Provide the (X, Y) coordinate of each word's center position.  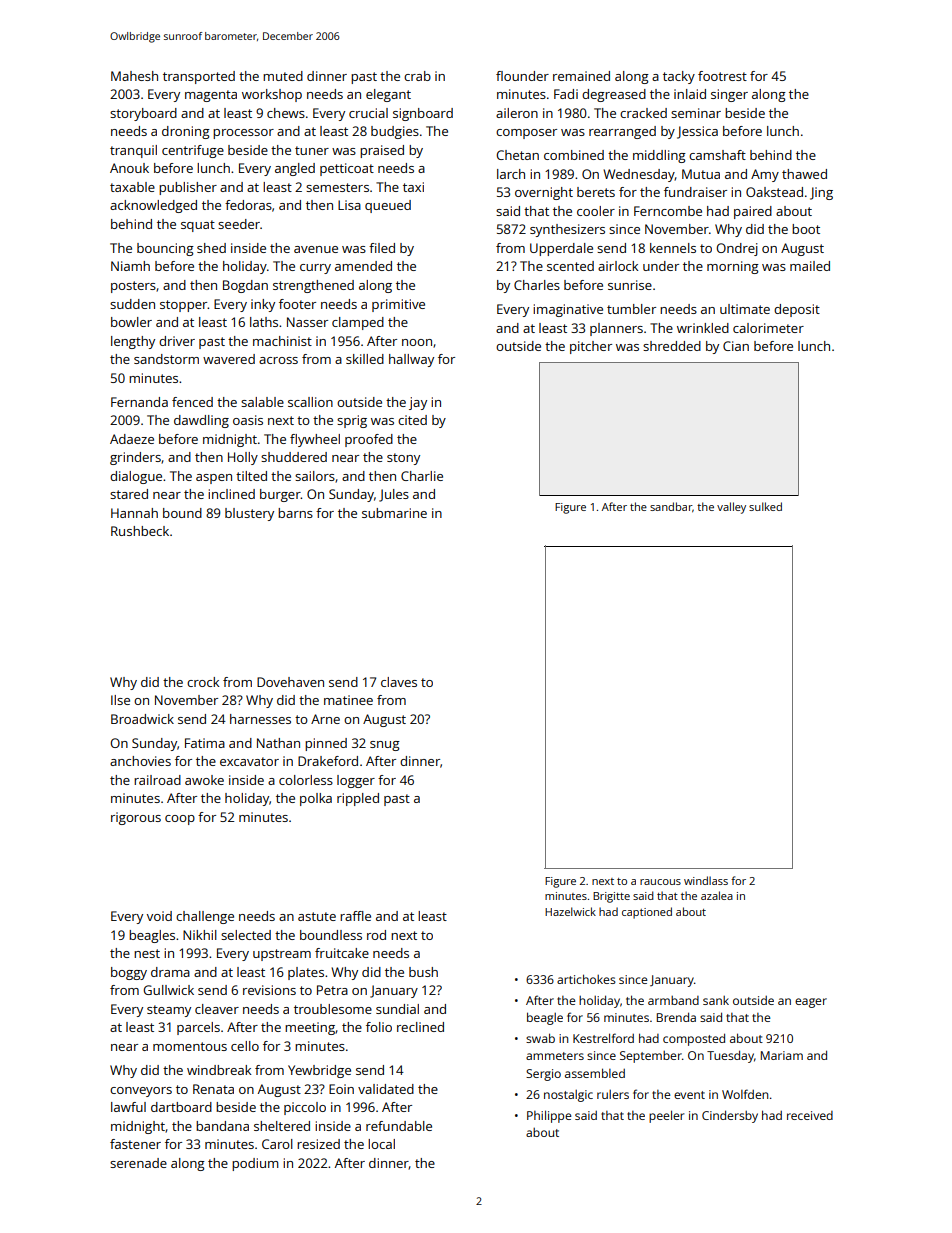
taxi (413, 187)
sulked (765, 506)
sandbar (671, 506)
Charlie (422, 476)
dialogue (136, 477)
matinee (348, 700)
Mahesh (134, 76)
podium (255, 1164)
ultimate (745, 309)
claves (399, 682)
